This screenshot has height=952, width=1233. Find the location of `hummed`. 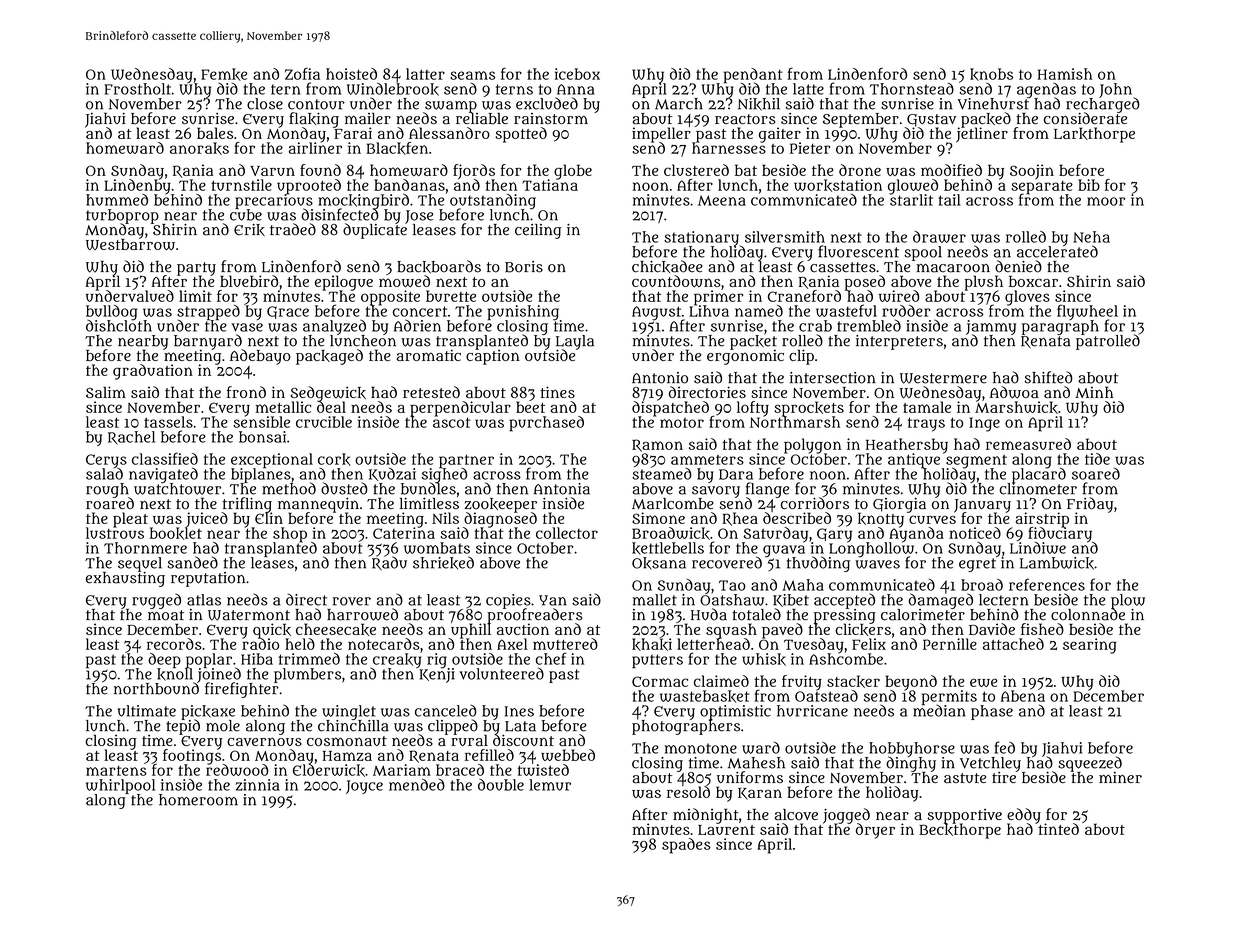

hummed is located at coordinates (117, 200).
